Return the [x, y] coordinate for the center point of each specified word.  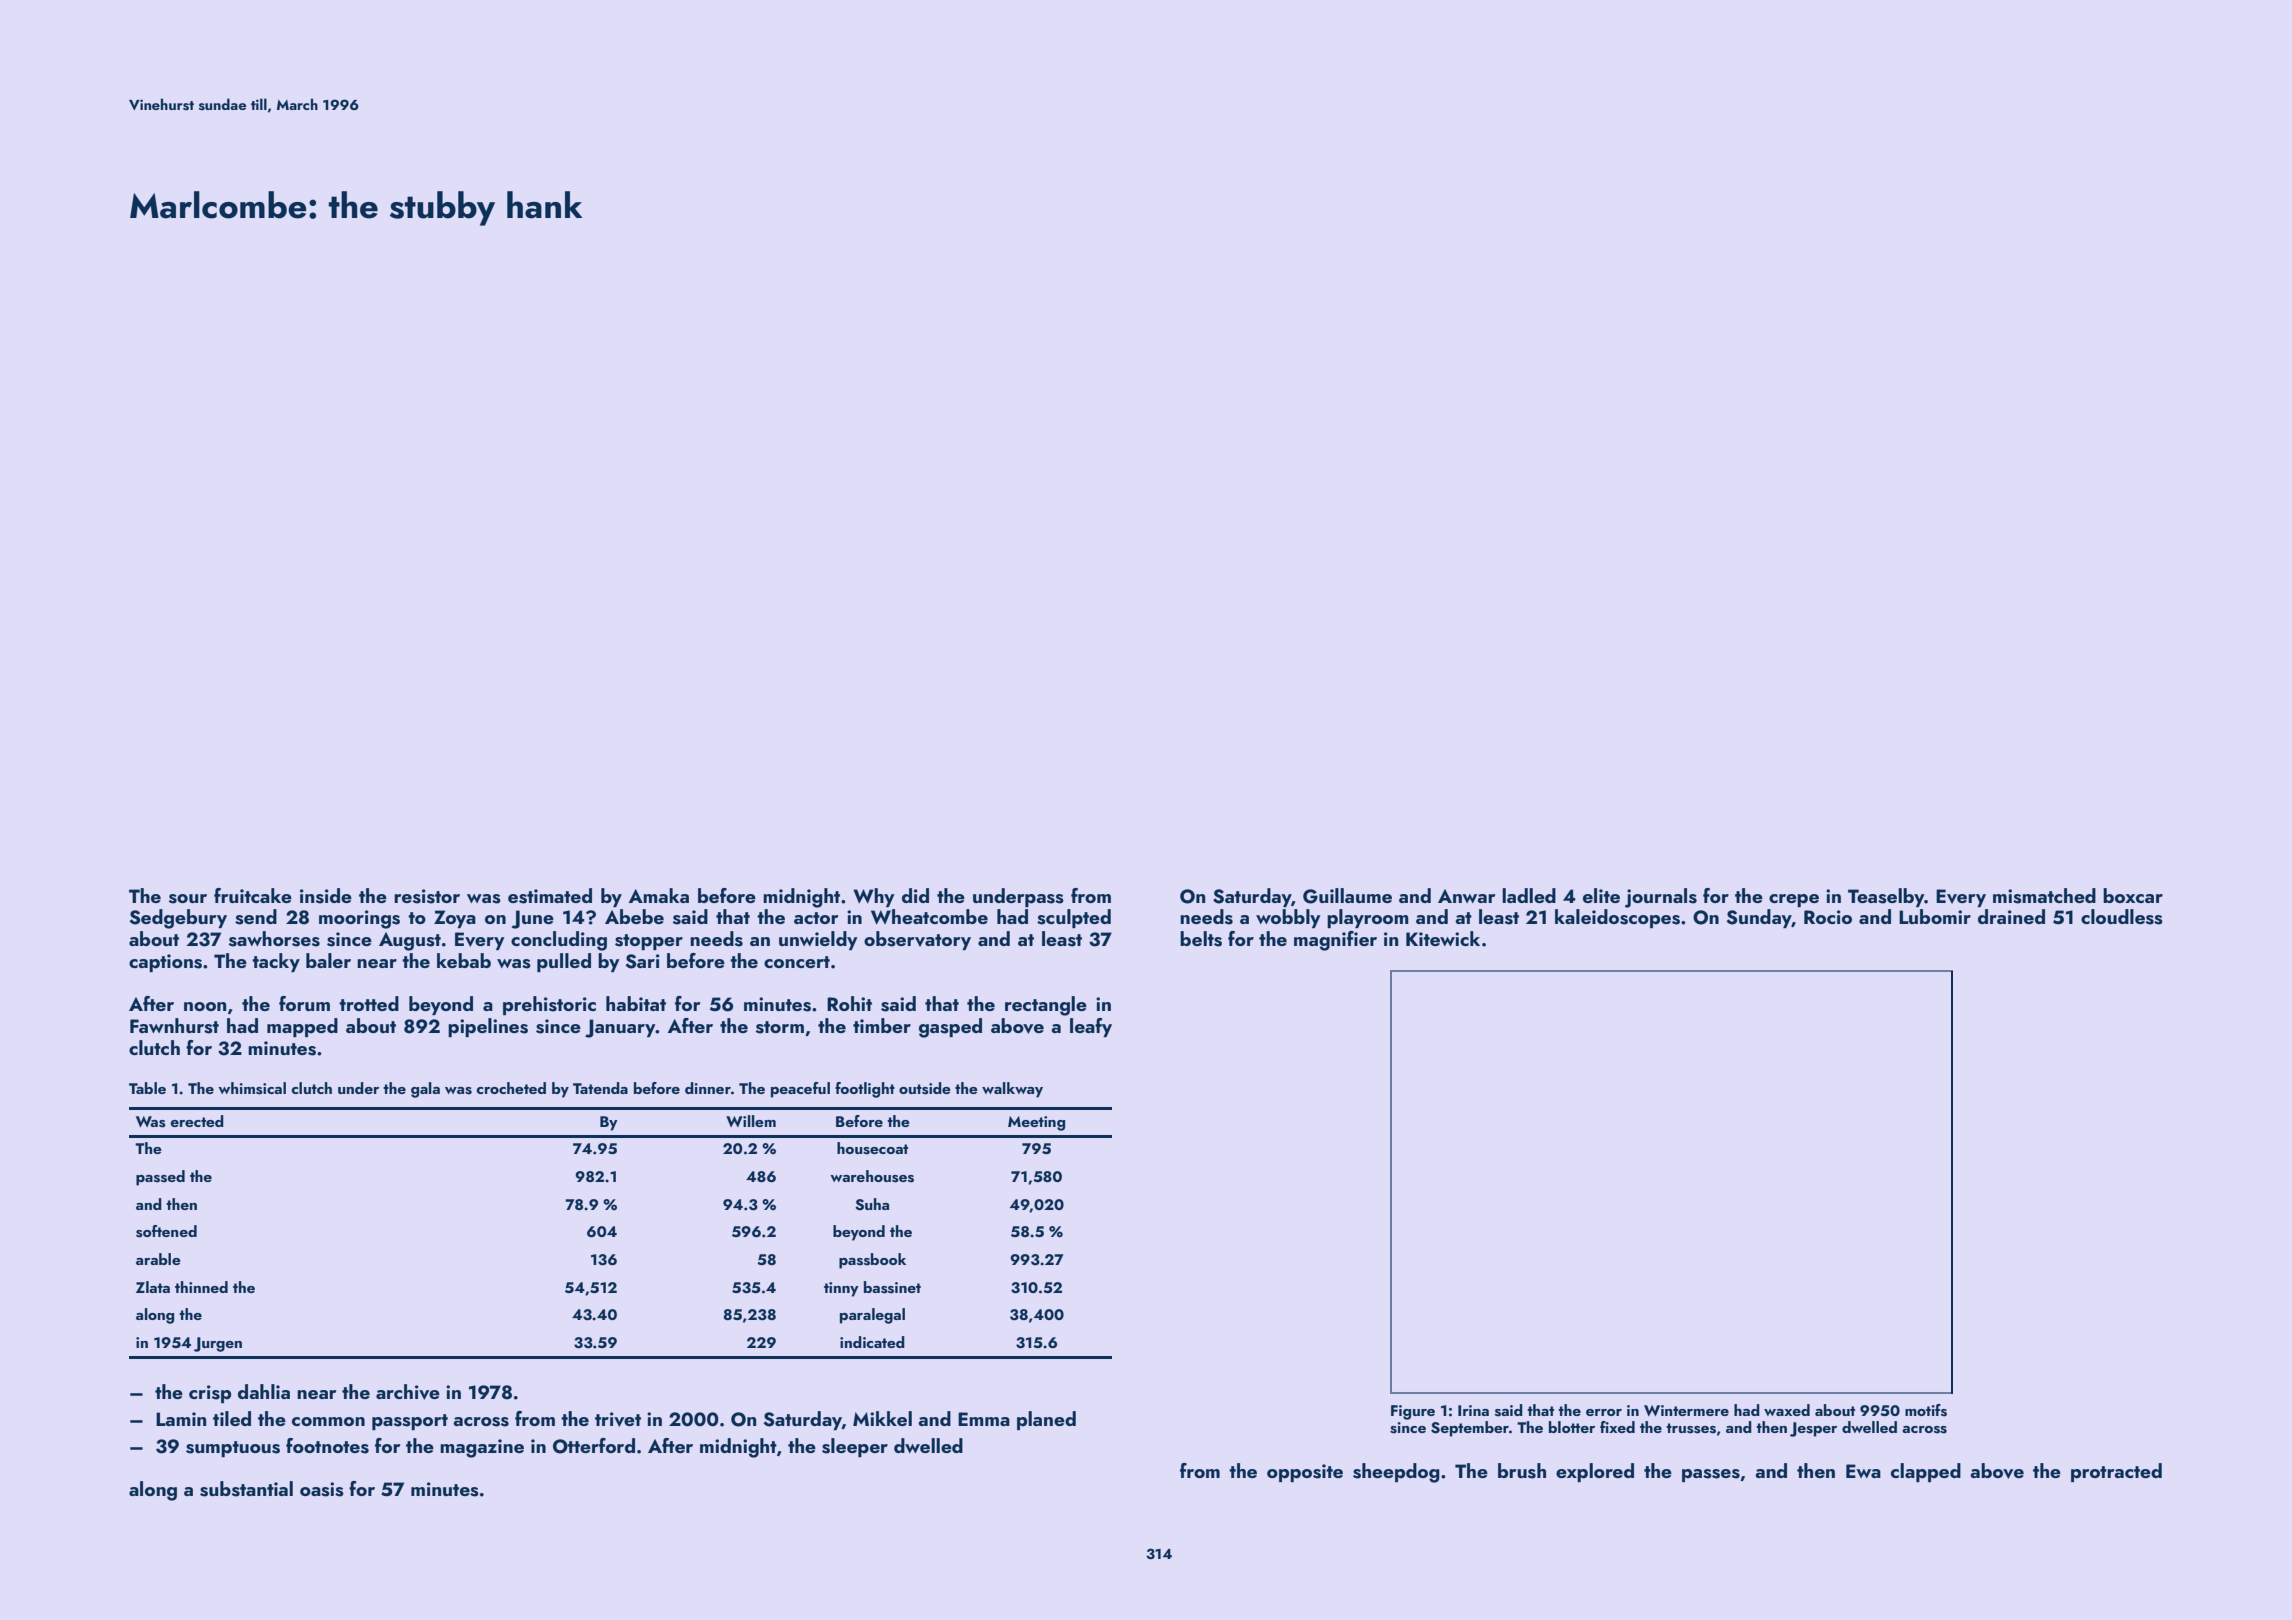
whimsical [252, 1088]
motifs [1926, 1410]
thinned [201, 1287]
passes [1711, 1475]
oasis [322, 1489]
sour [188, 899]
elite [1601, 895]
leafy [1091, 1027]
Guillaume [1347, 896]
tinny [841, 1289]
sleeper [855, 1447]
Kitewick [1443, 938]
